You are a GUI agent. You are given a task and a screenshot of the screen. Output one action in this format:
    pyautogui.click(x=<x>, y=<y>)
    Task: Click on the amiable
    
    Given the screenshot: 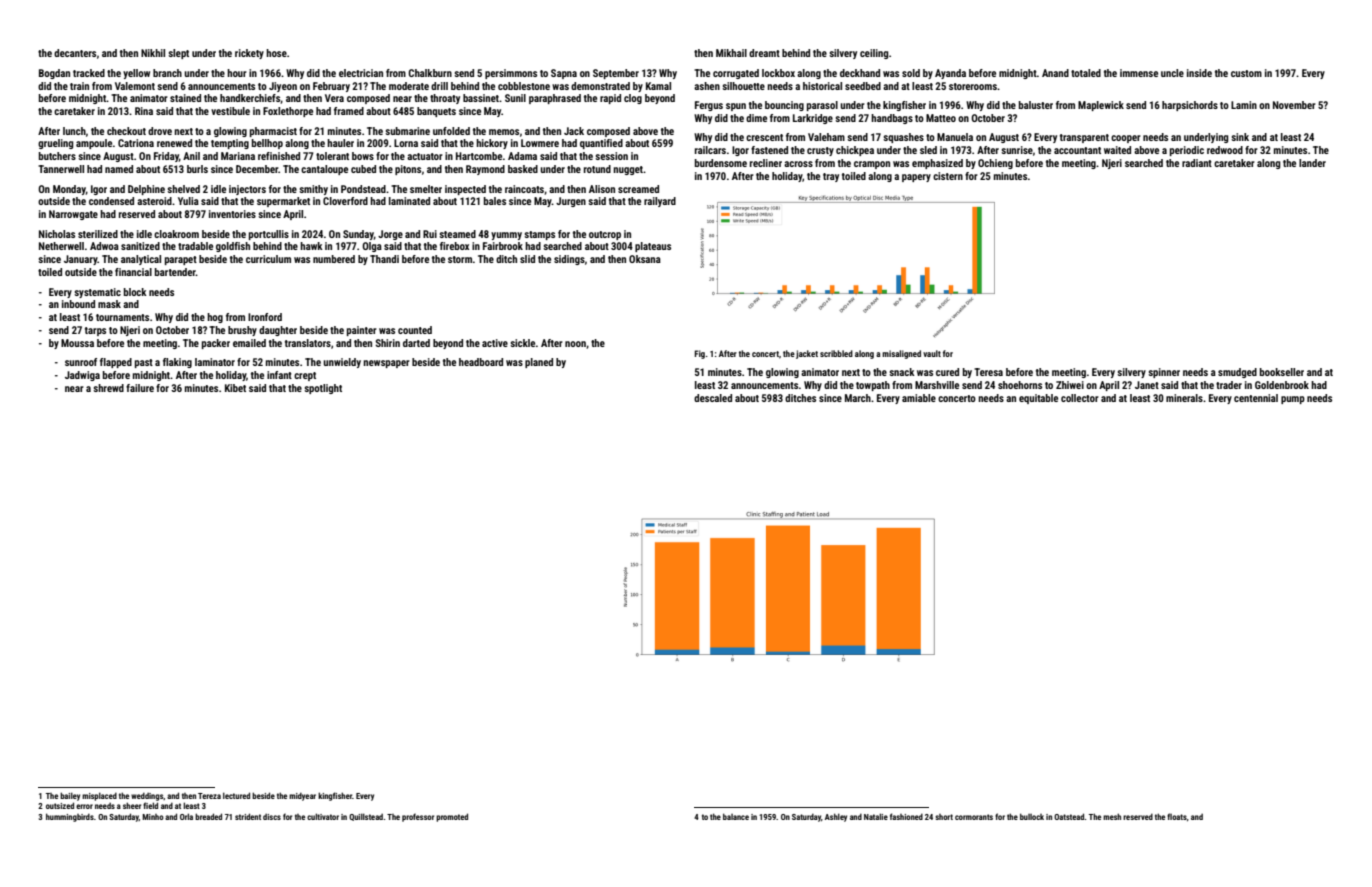 What is the action you would take?
    pyautogui.click(x=919, y=398)
